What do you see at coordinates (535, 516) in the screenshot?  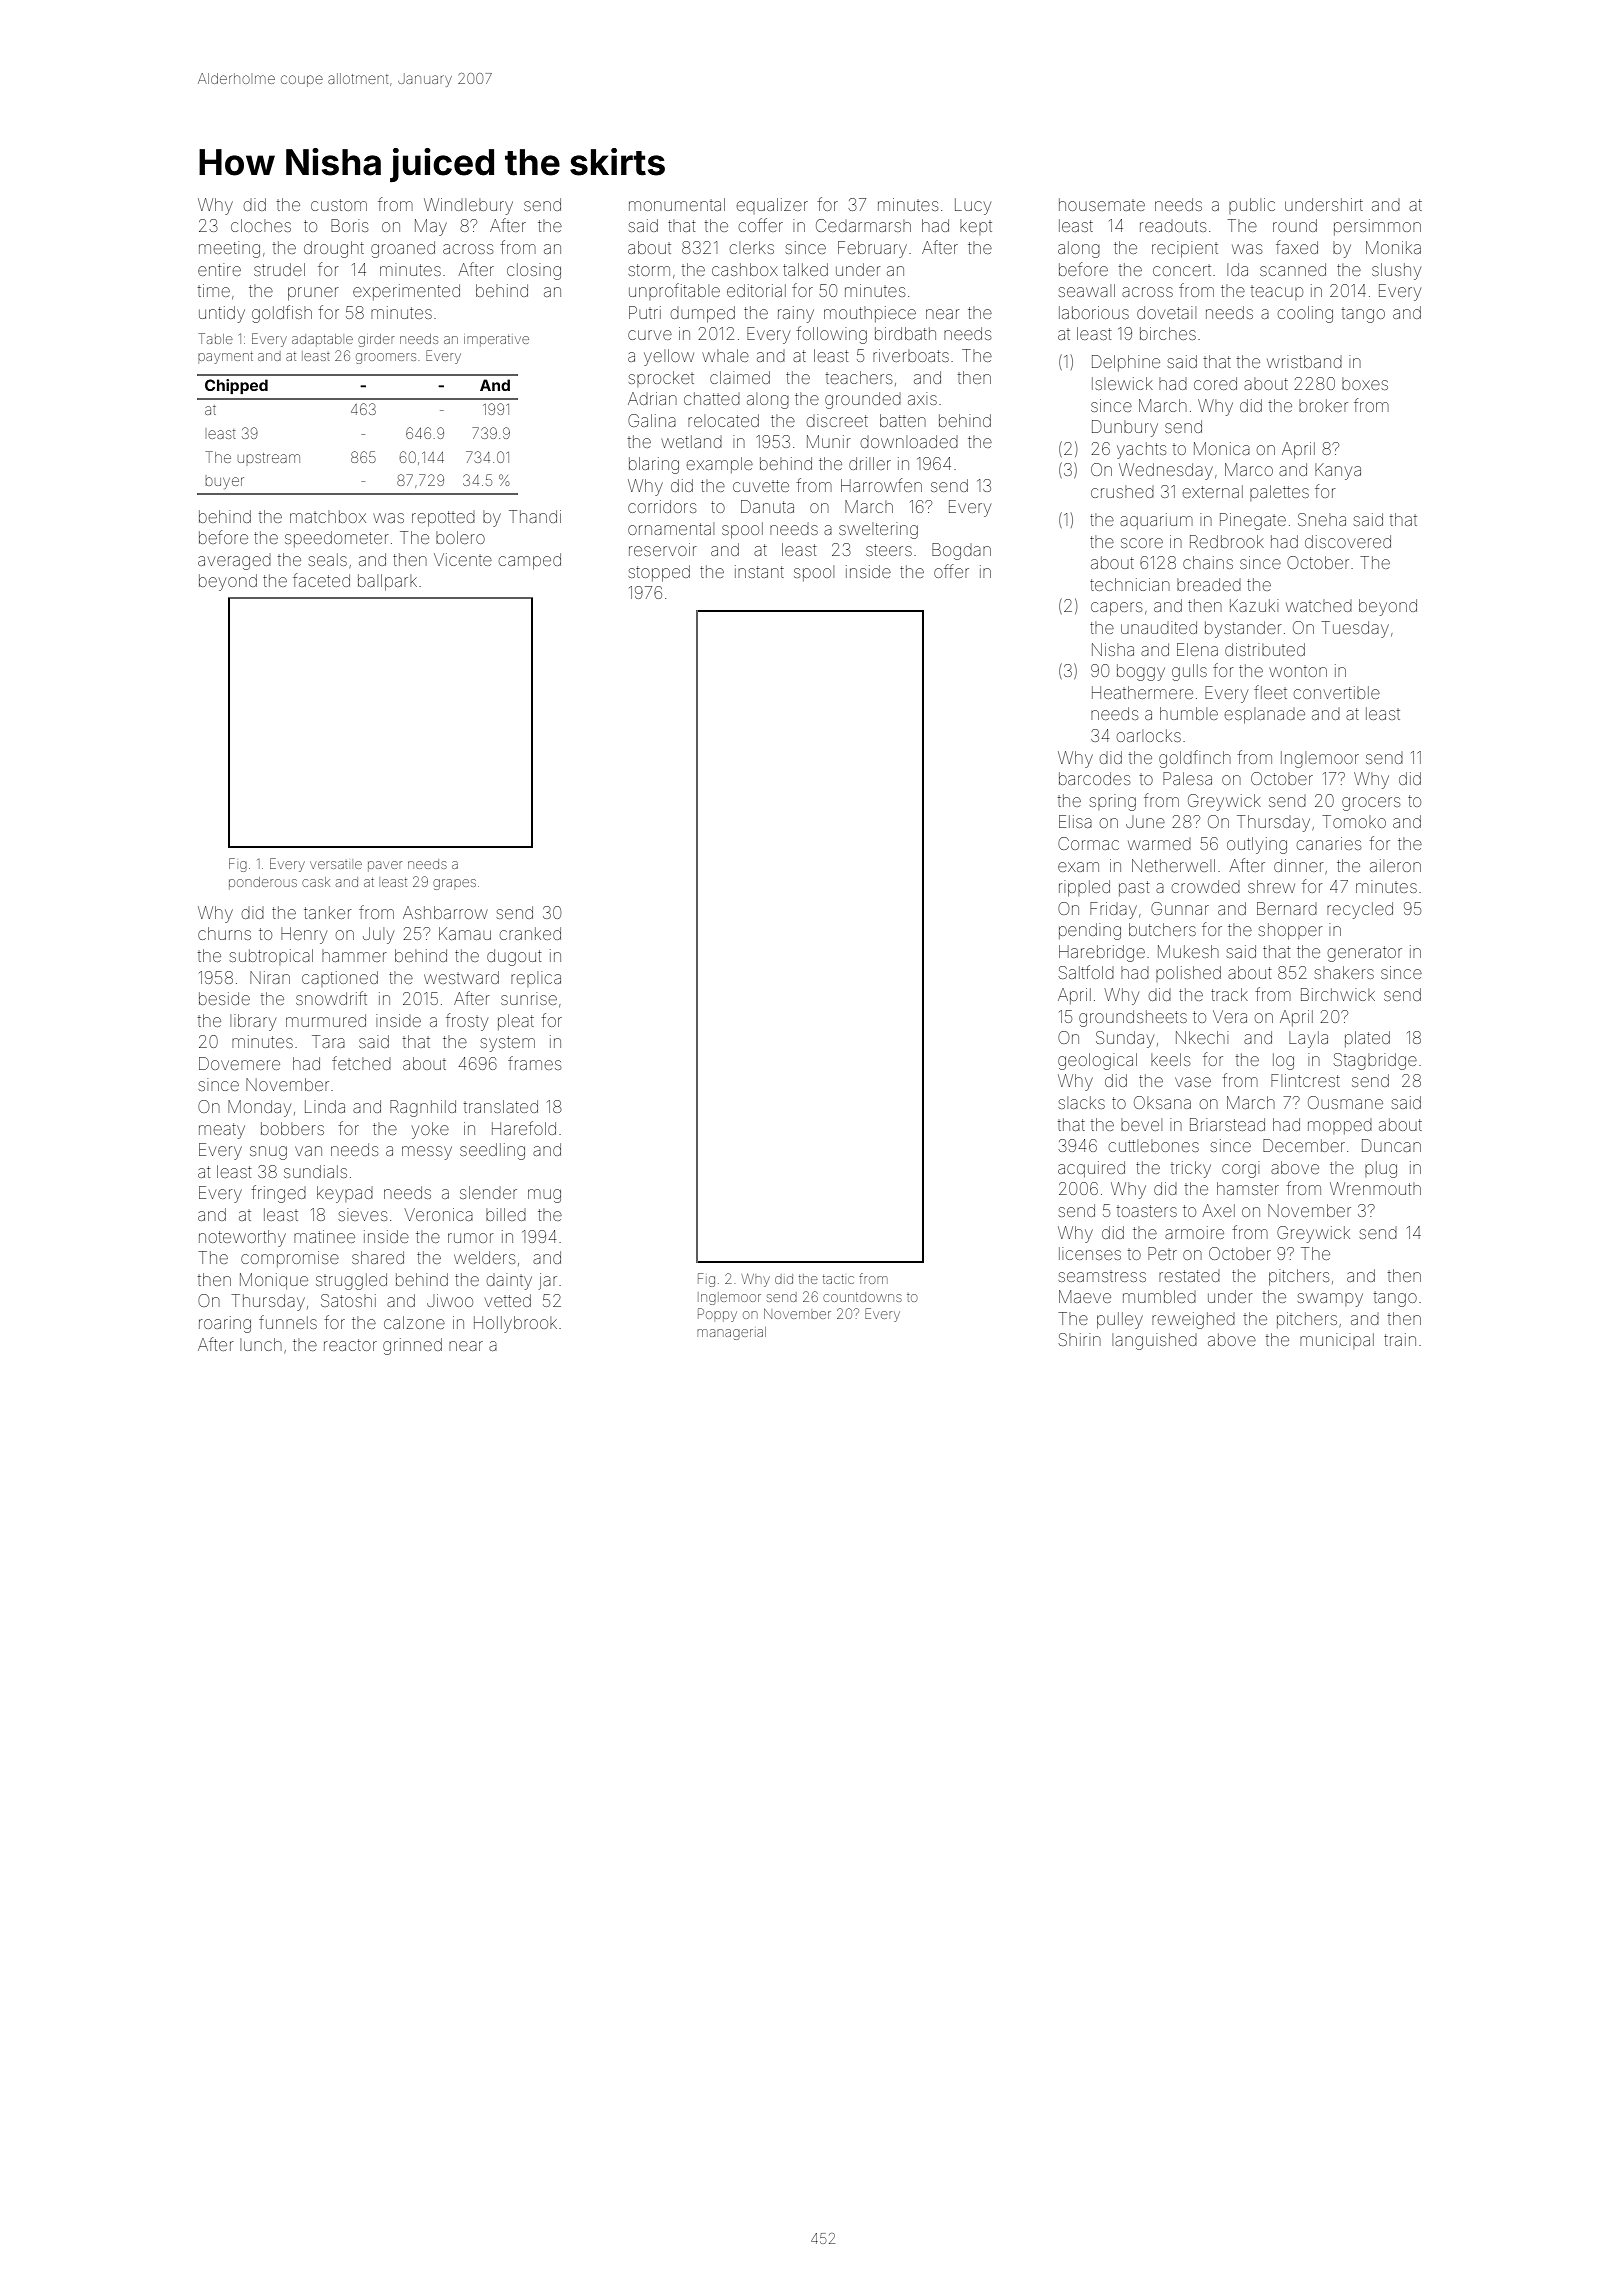 I see `Thandi` at bounding box center [535, 516].
